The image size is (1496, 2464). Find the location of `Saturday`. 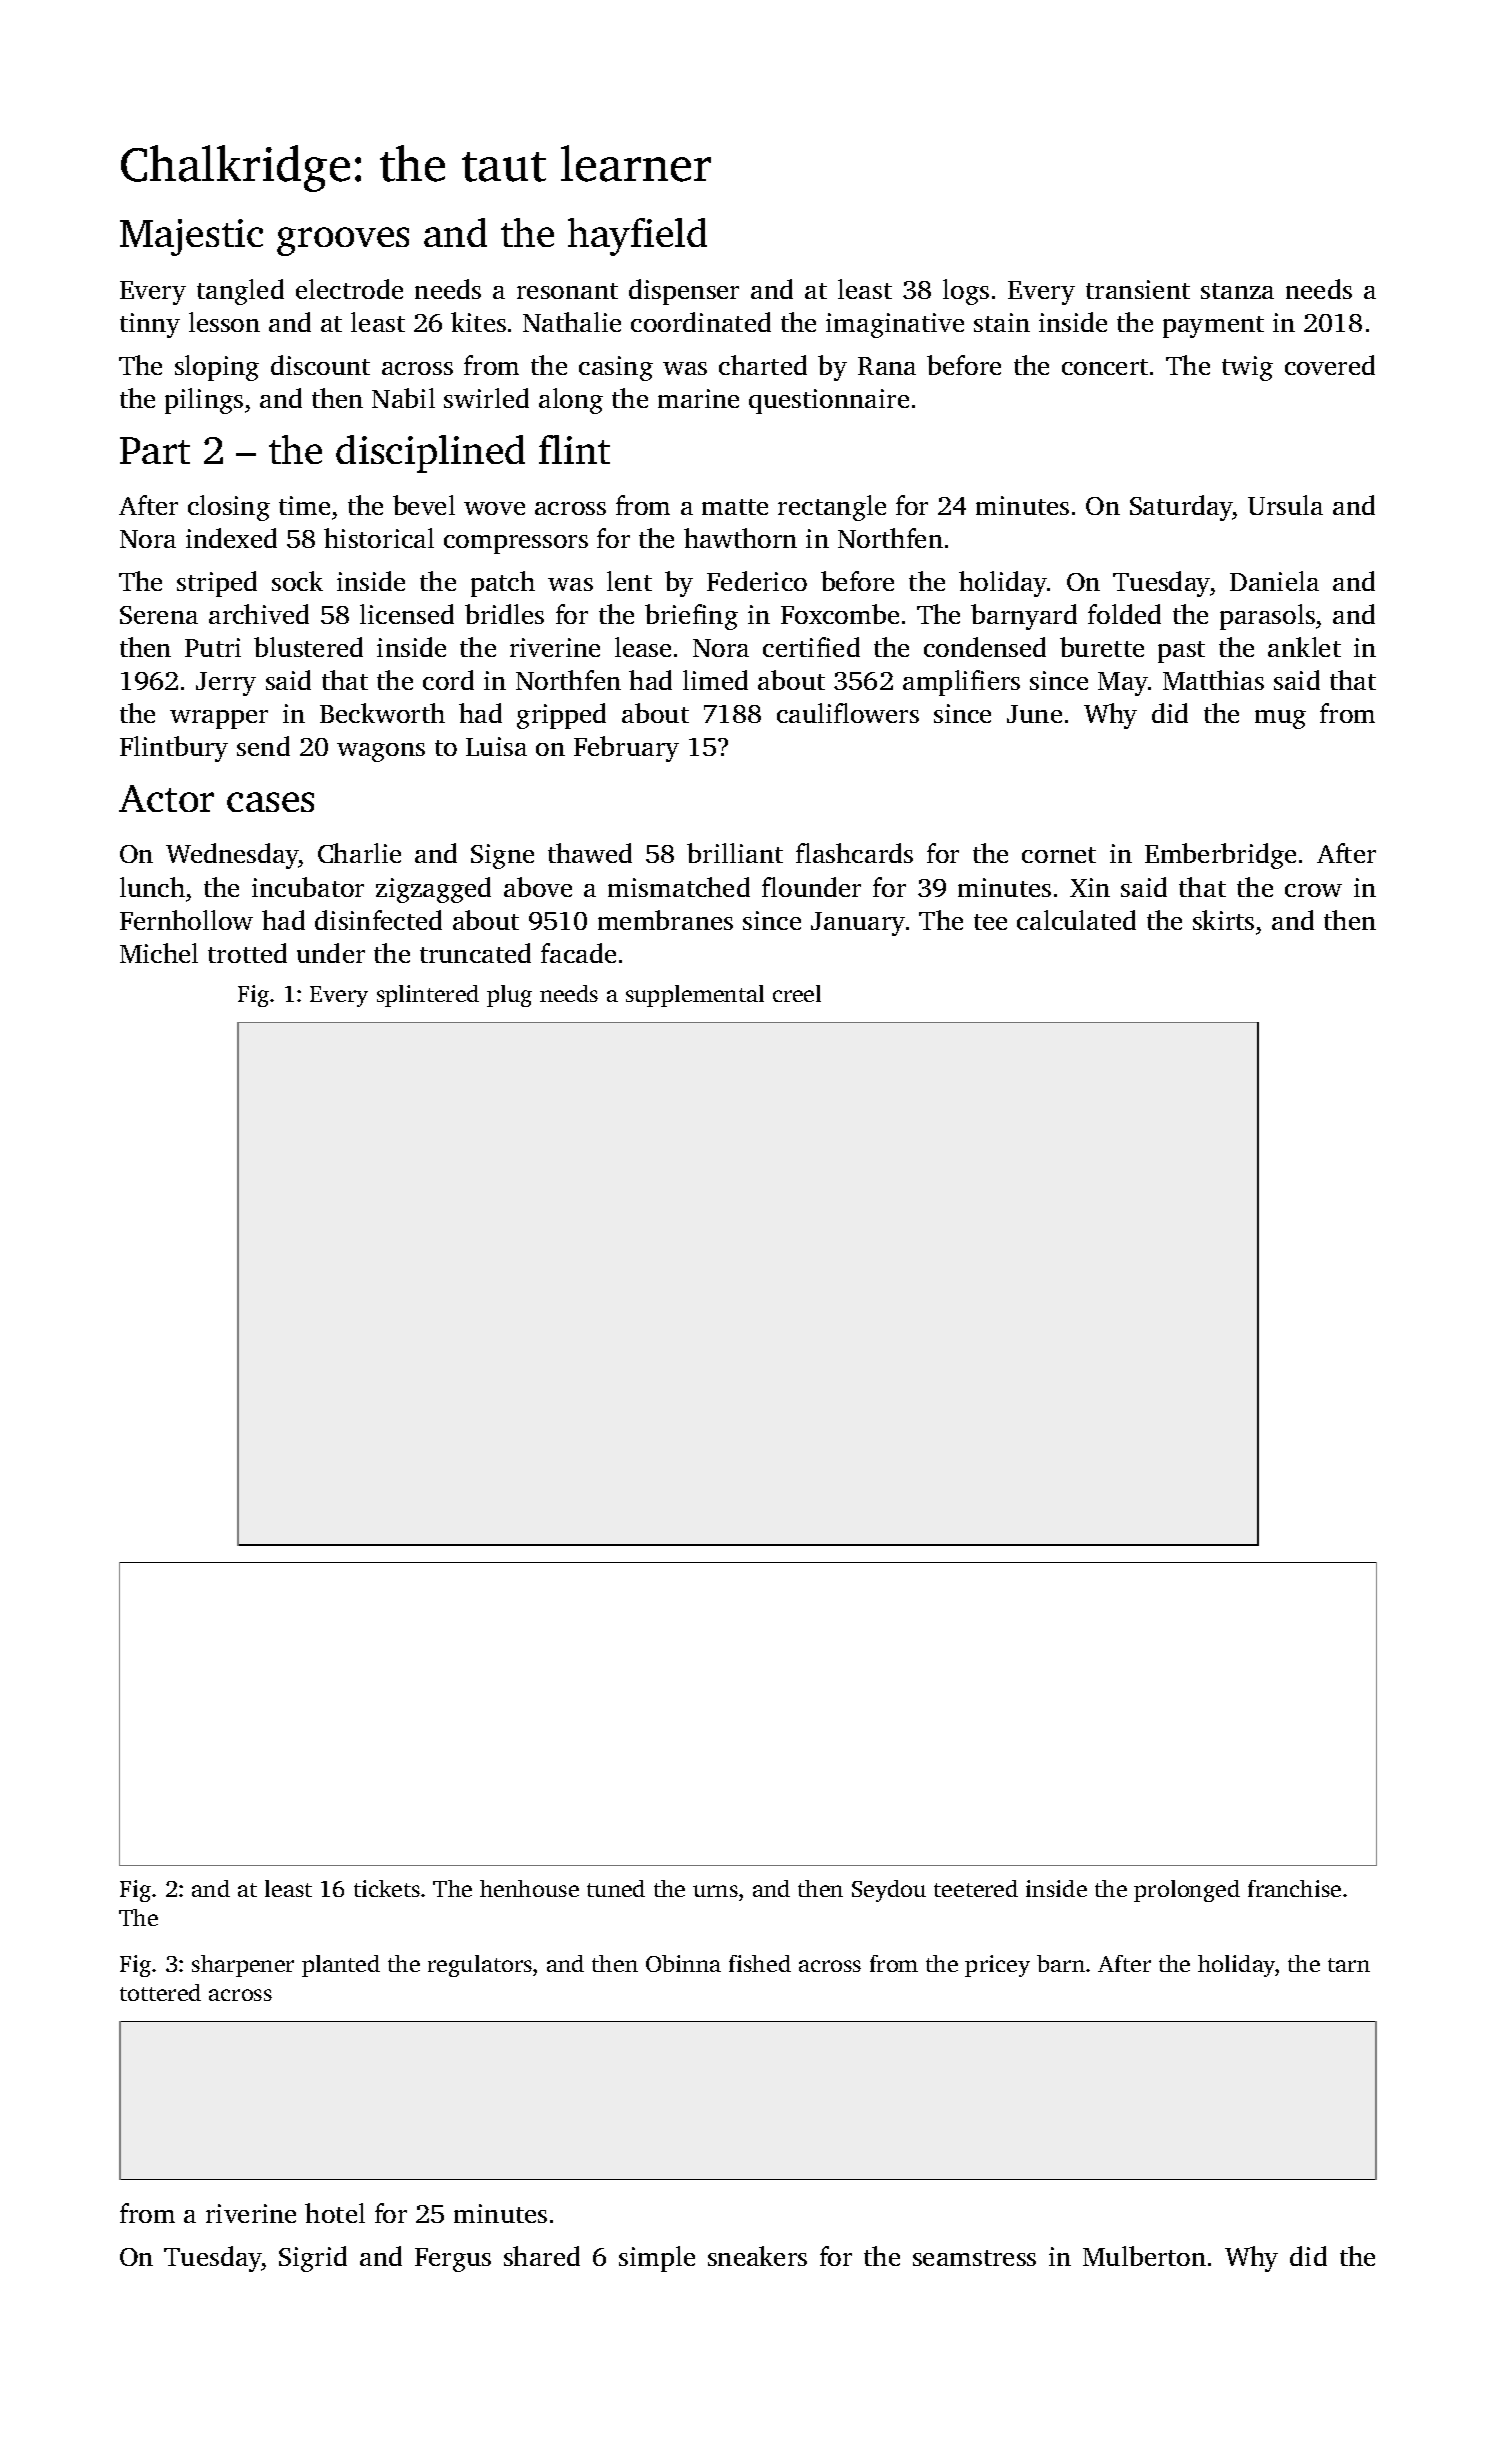

Saturday is located at coordinates (1181, 508).
